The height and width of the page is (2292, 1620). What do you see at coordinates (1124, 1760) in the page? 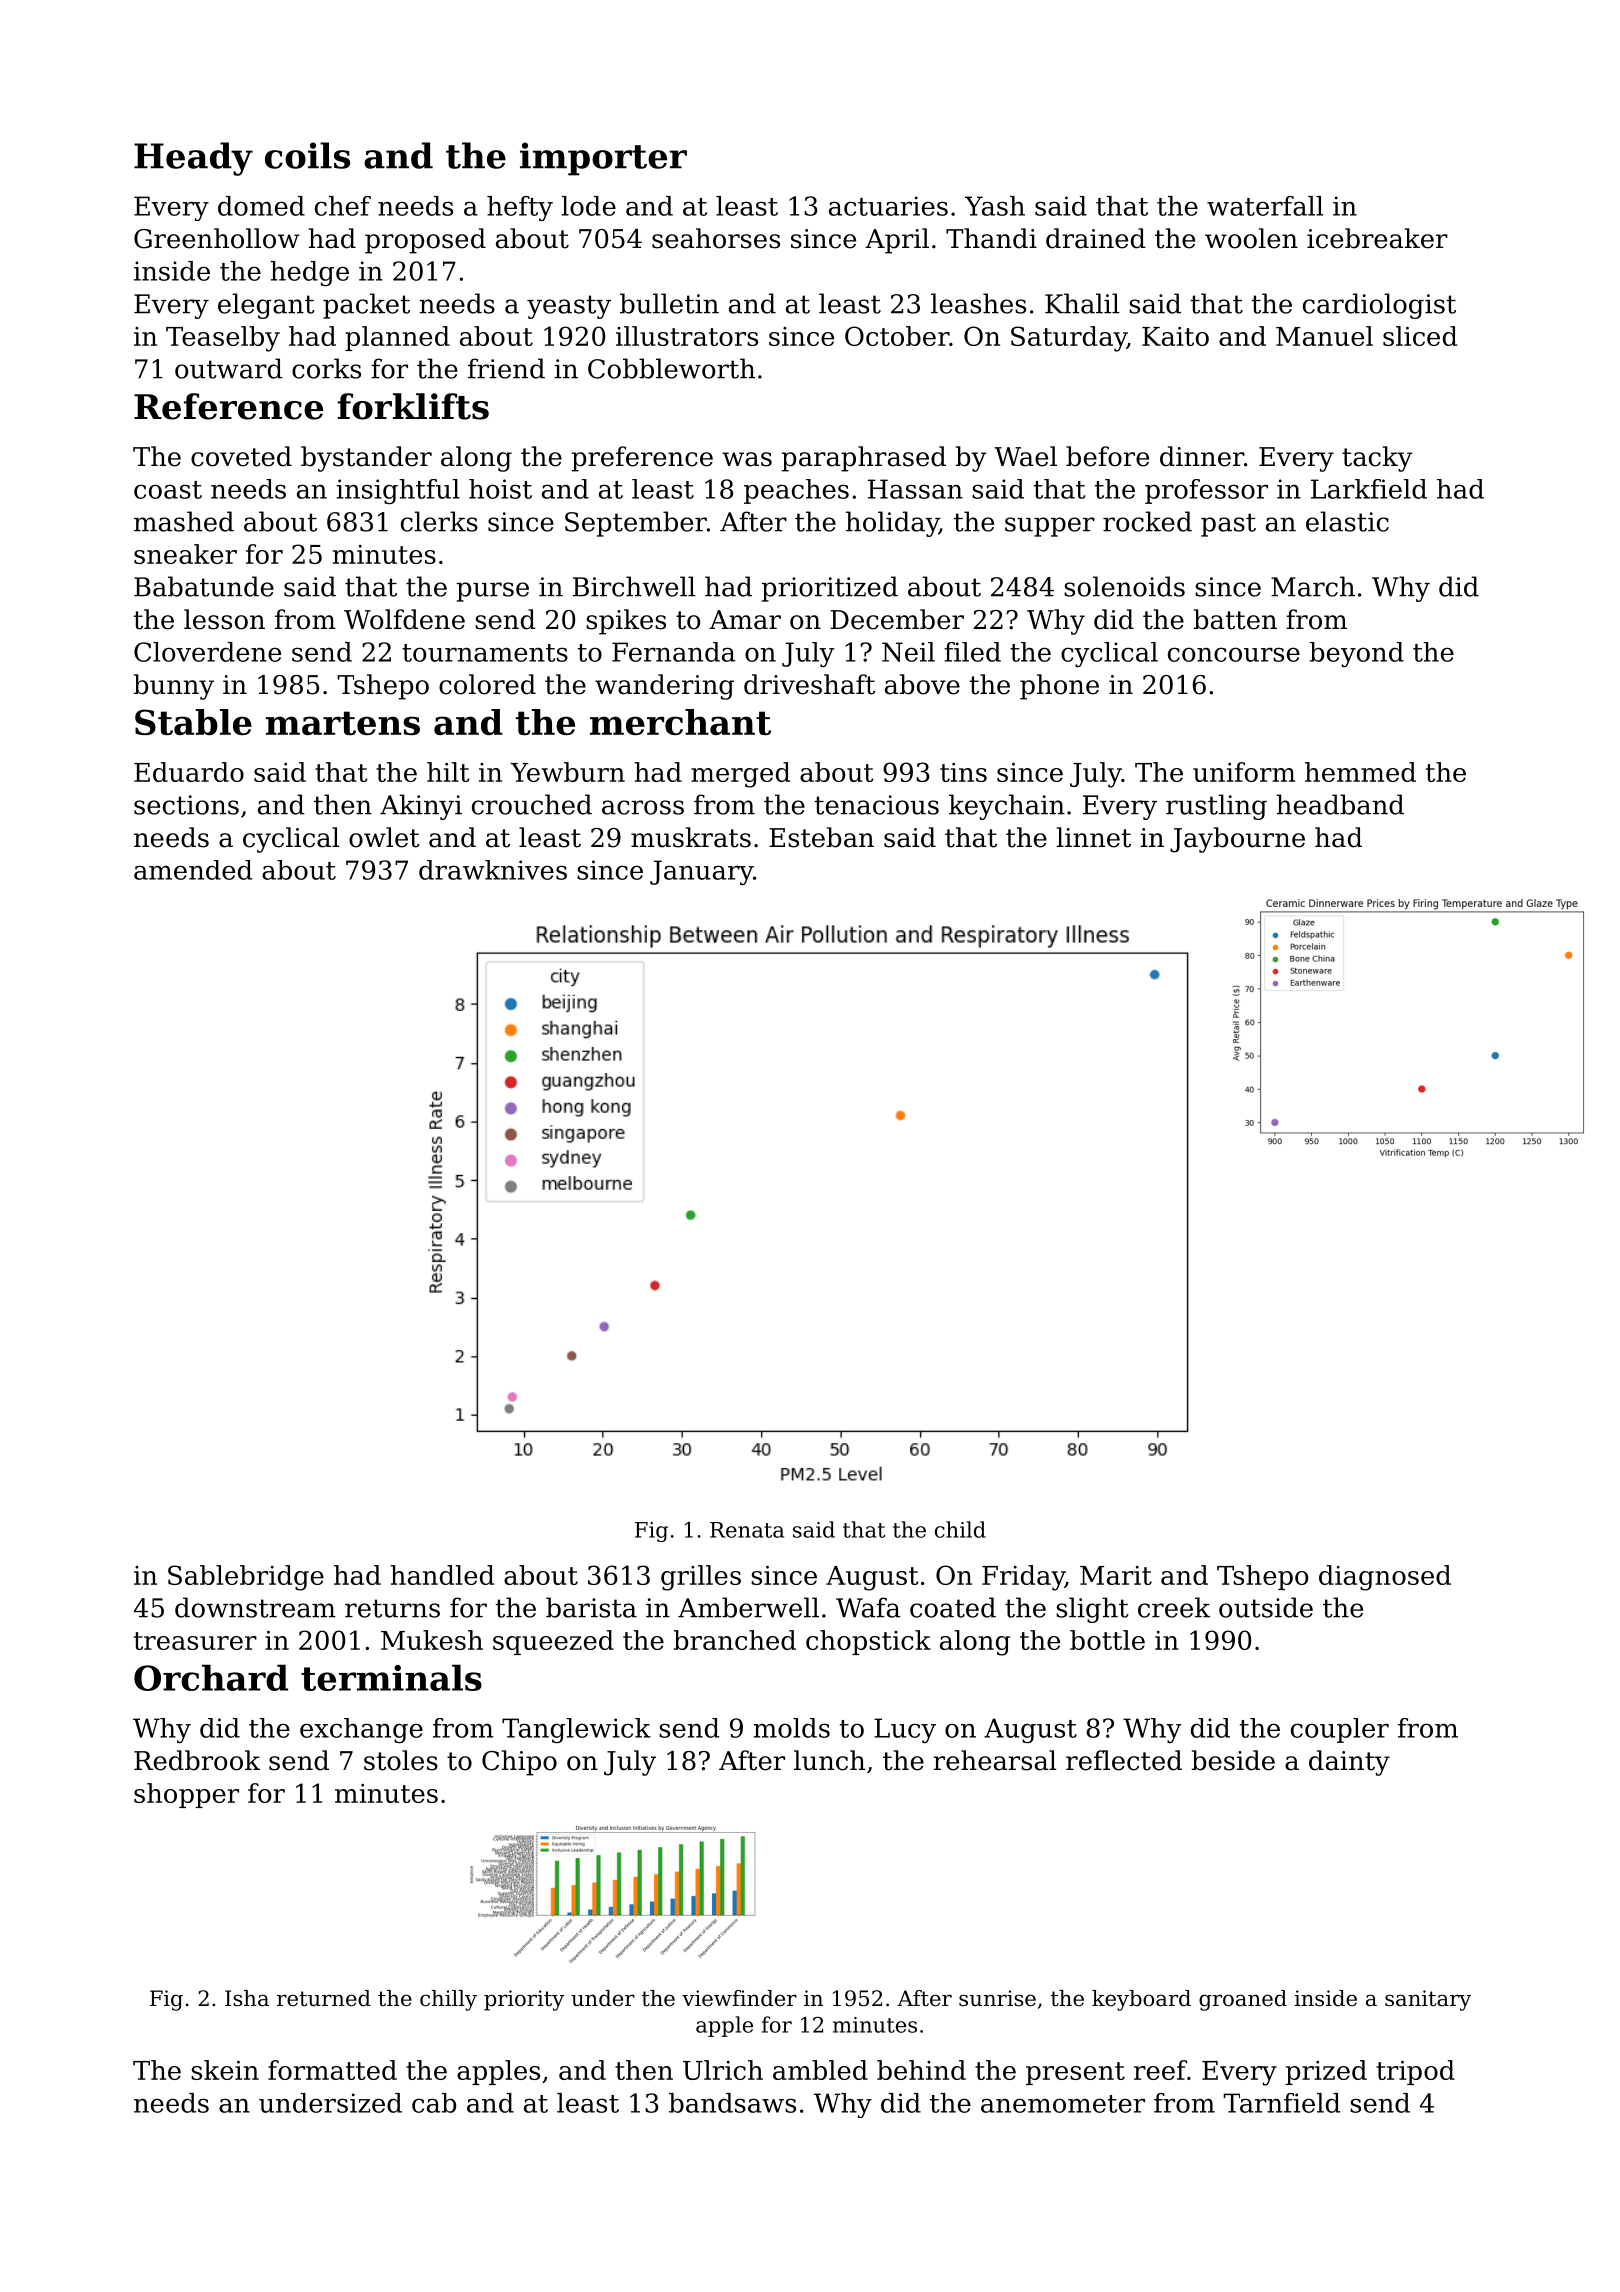
I see `reflected` at bounding box center [1124, 1760].
